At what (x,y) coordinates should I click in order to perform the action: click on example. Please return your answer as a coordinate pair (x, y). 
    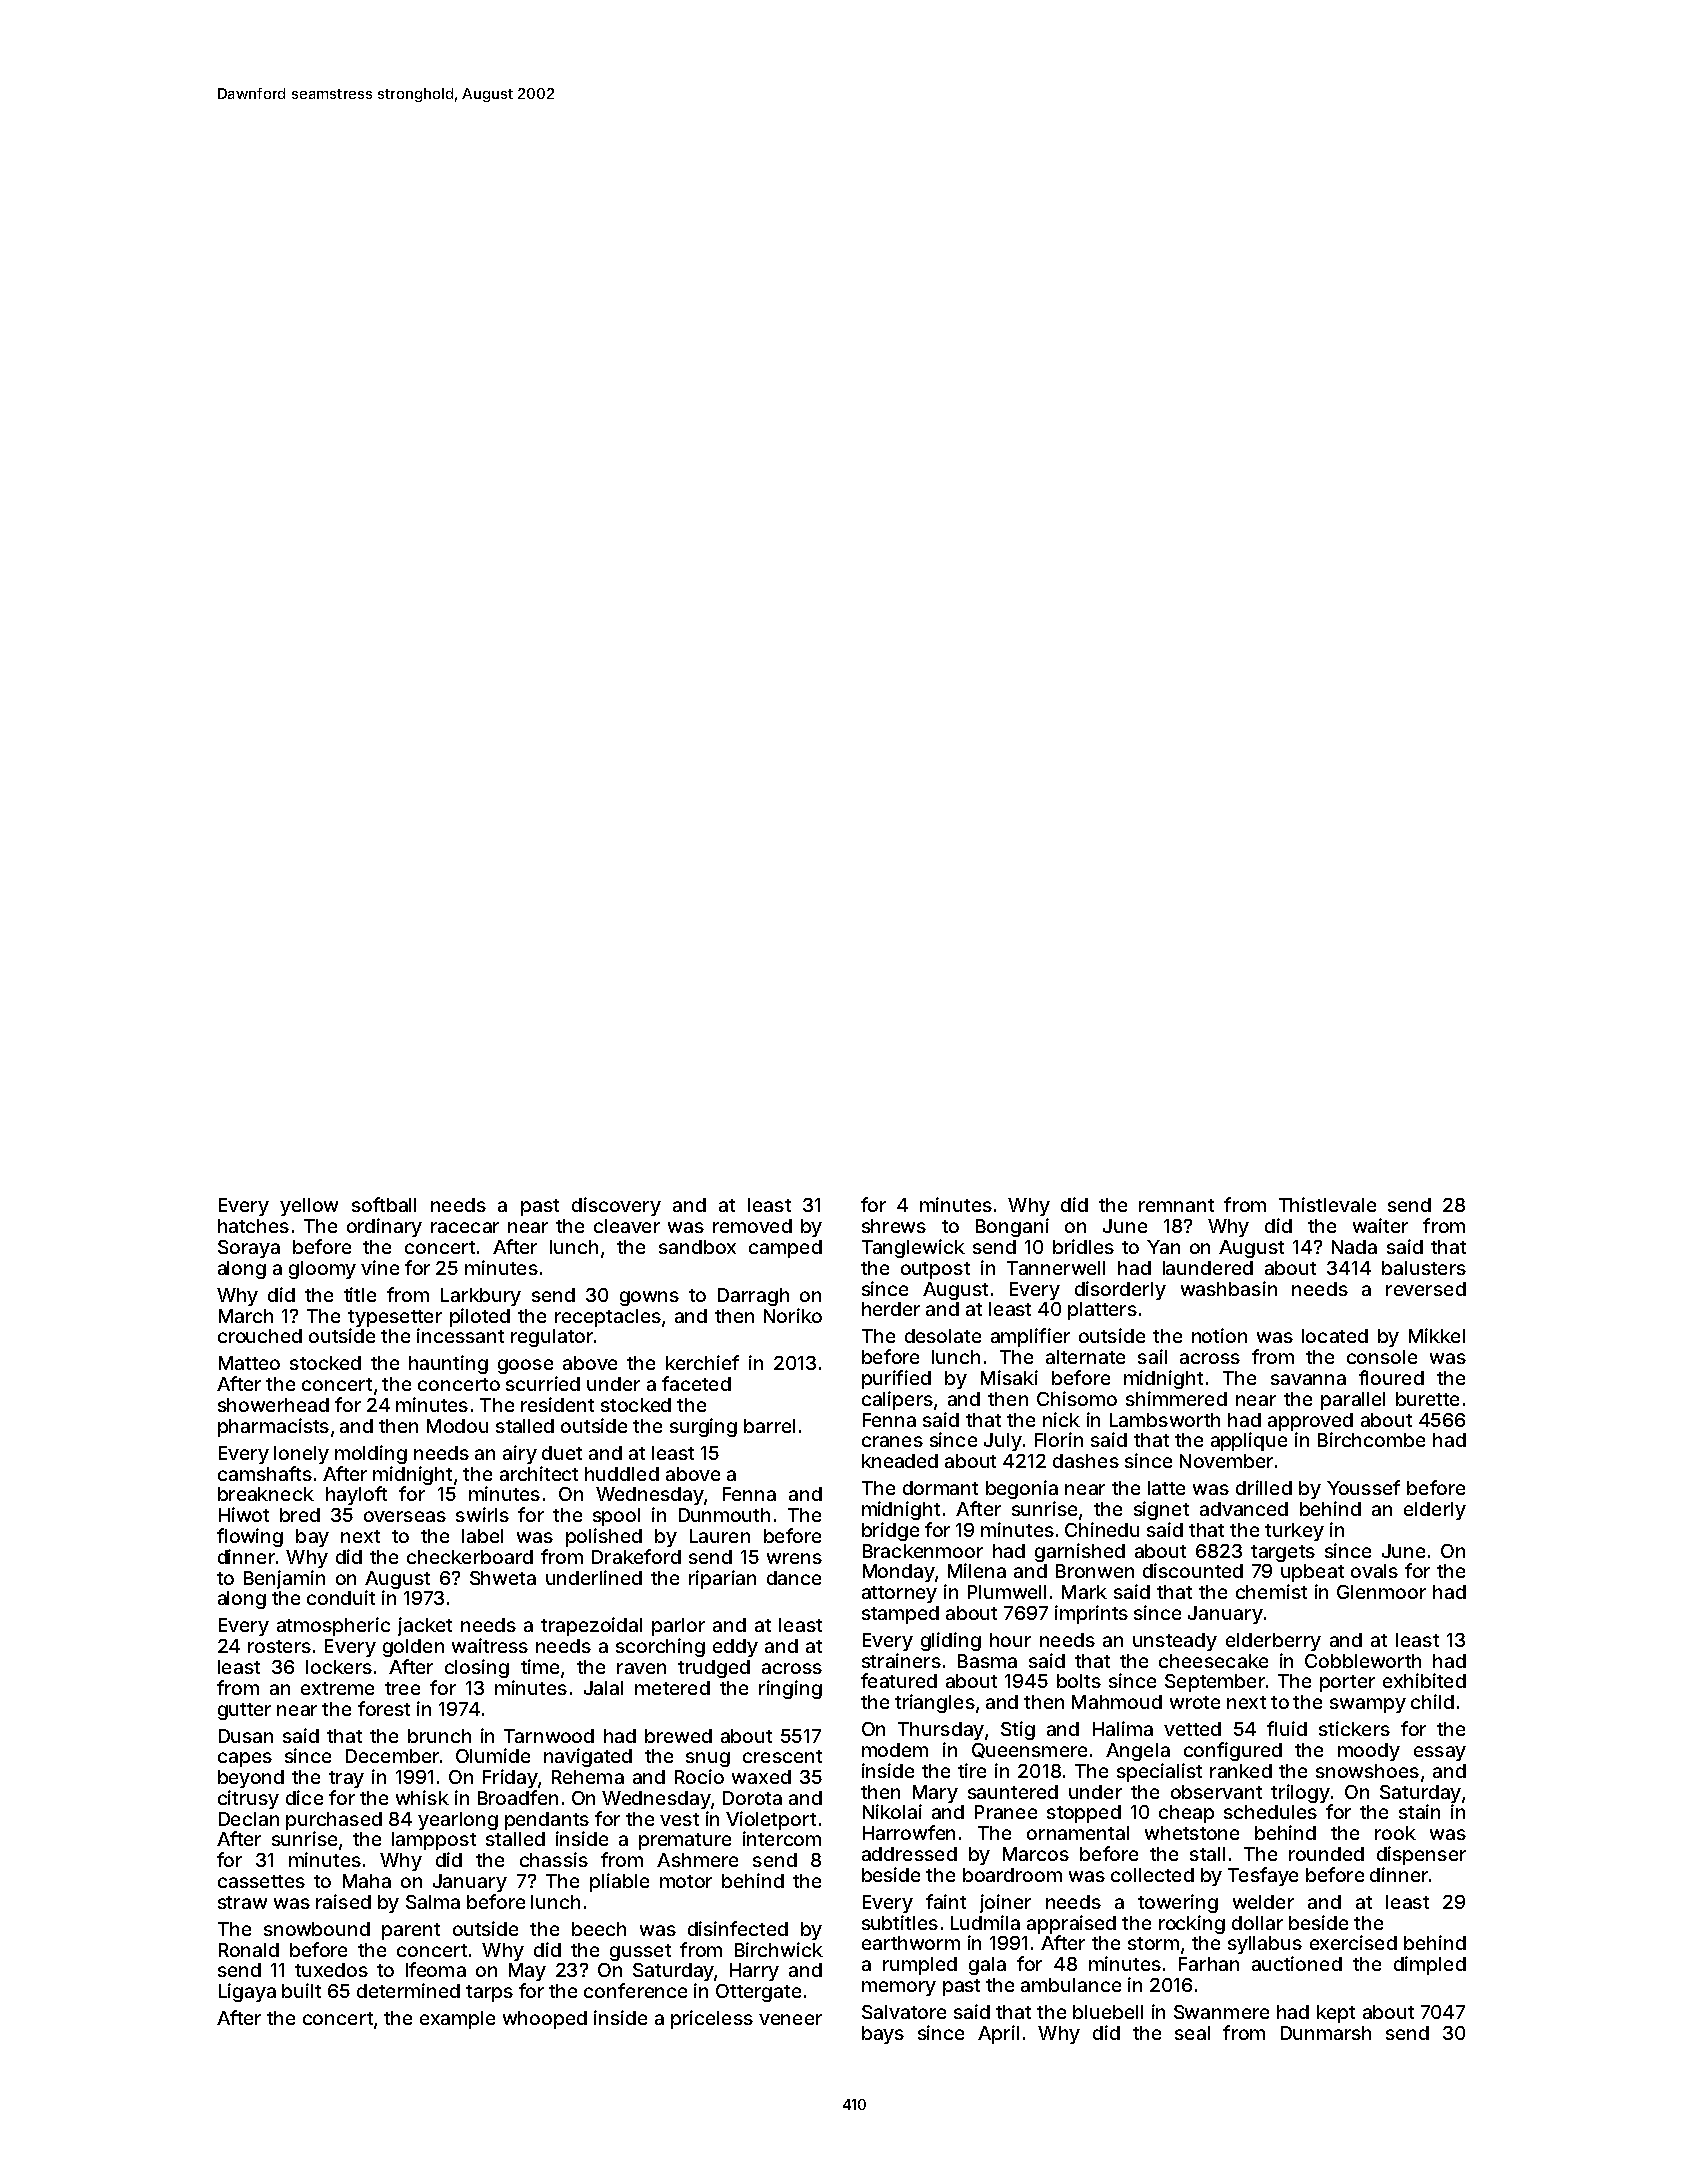
    Looking at the image, I should click on (457, 2020).
